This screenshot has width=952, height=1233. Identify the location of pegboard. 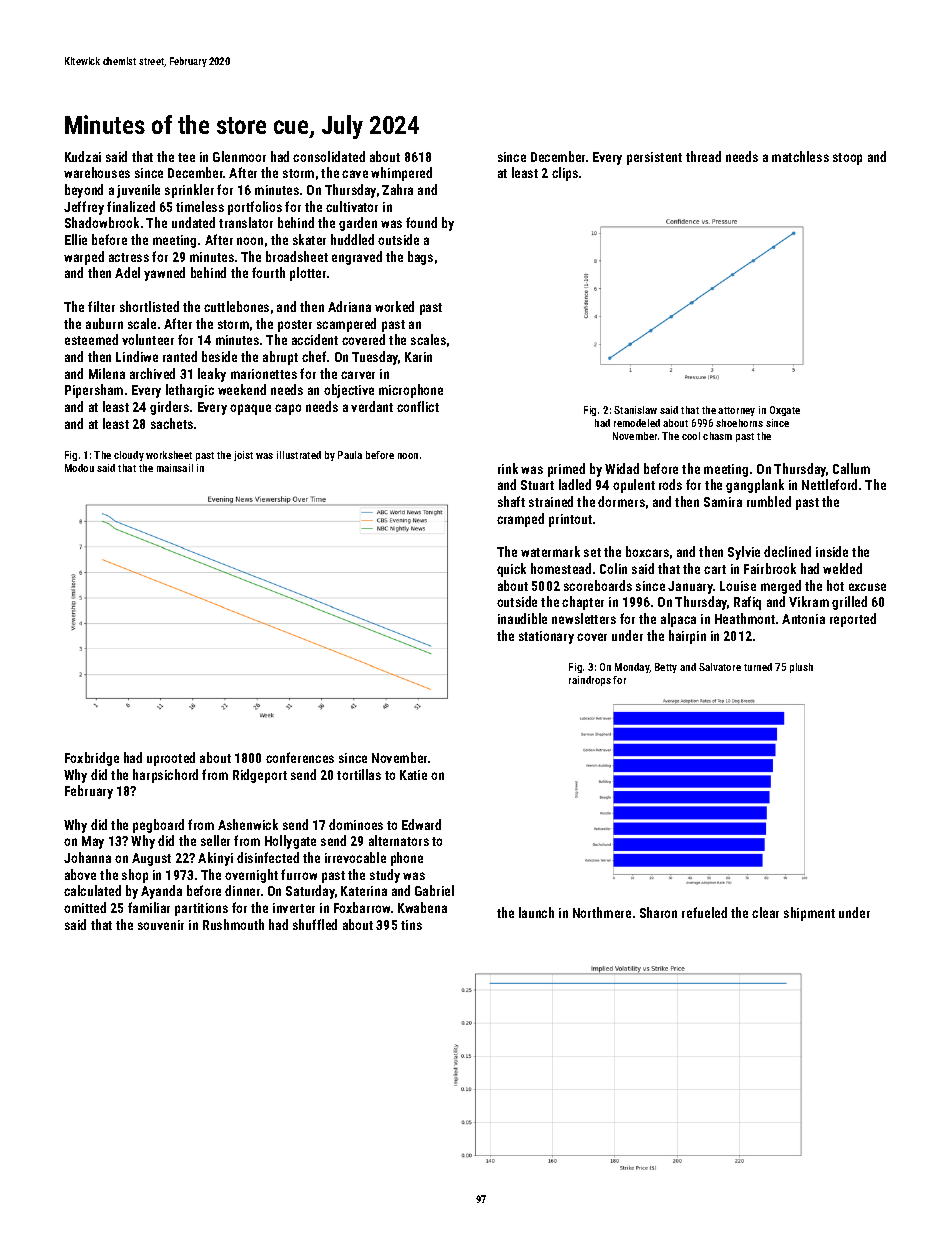
(158, 826).
